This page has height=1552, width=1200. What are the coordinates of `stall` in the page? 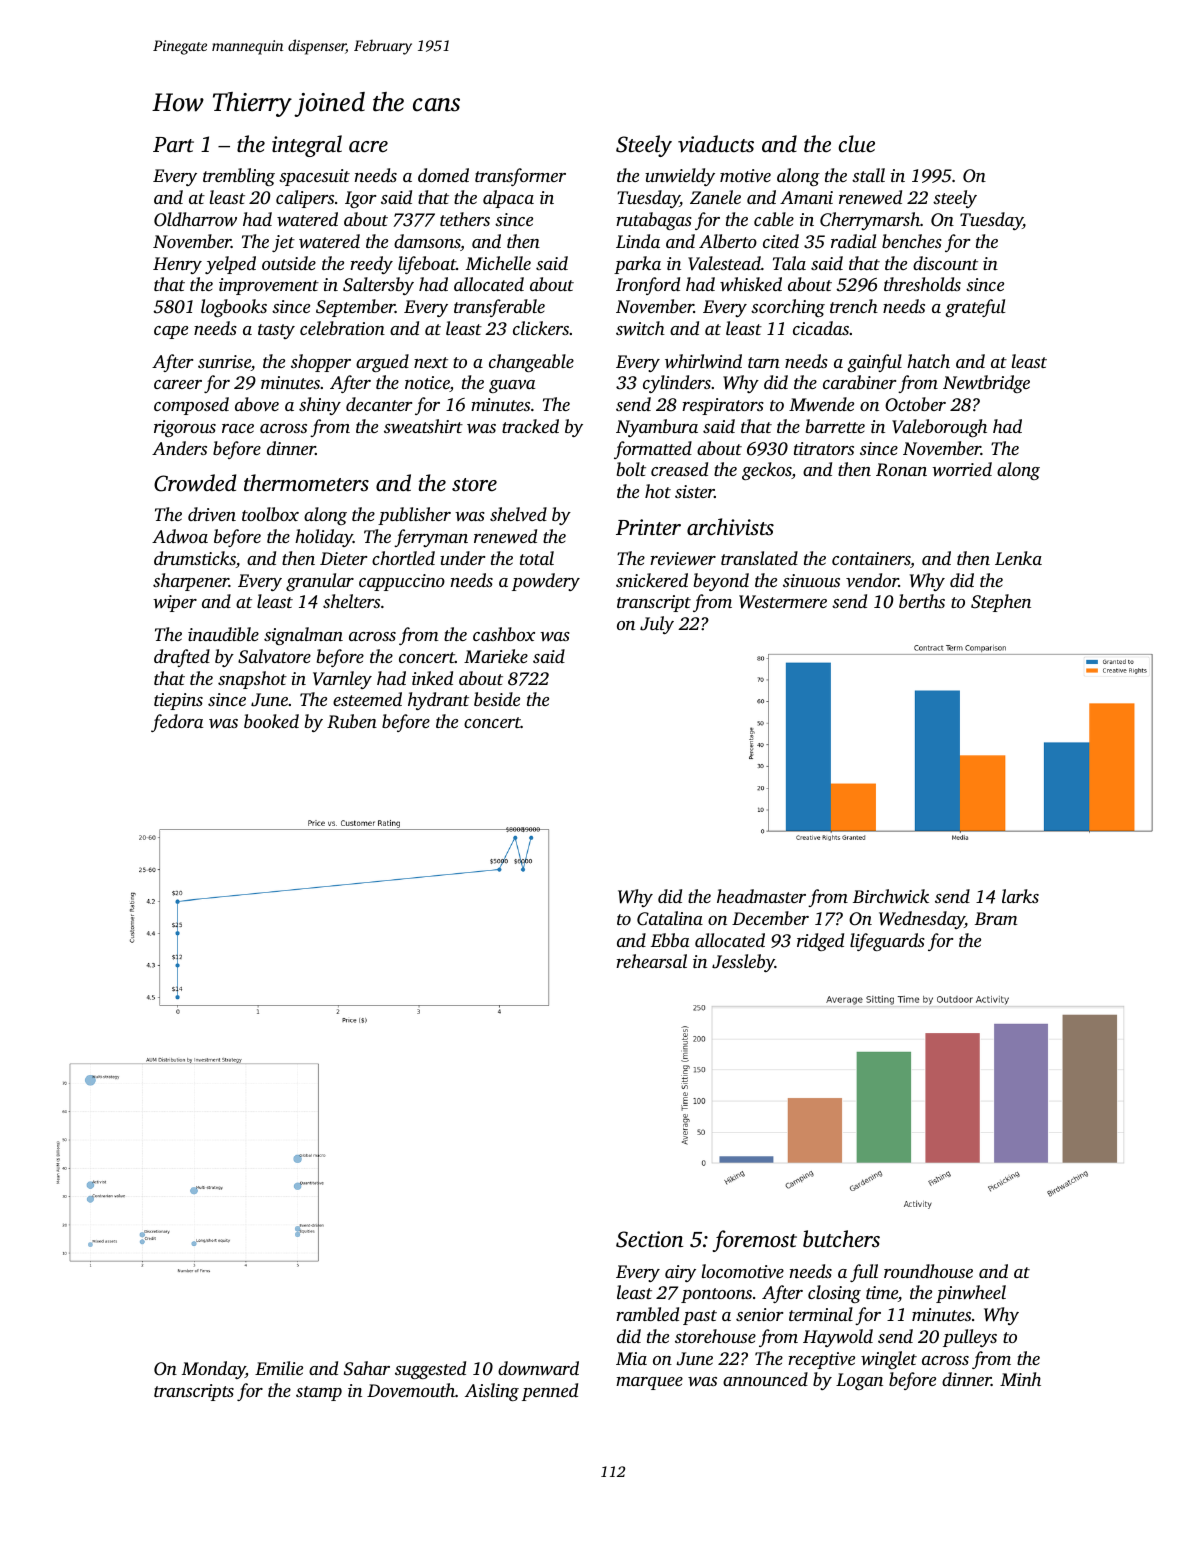 It's located at (868, 175).
